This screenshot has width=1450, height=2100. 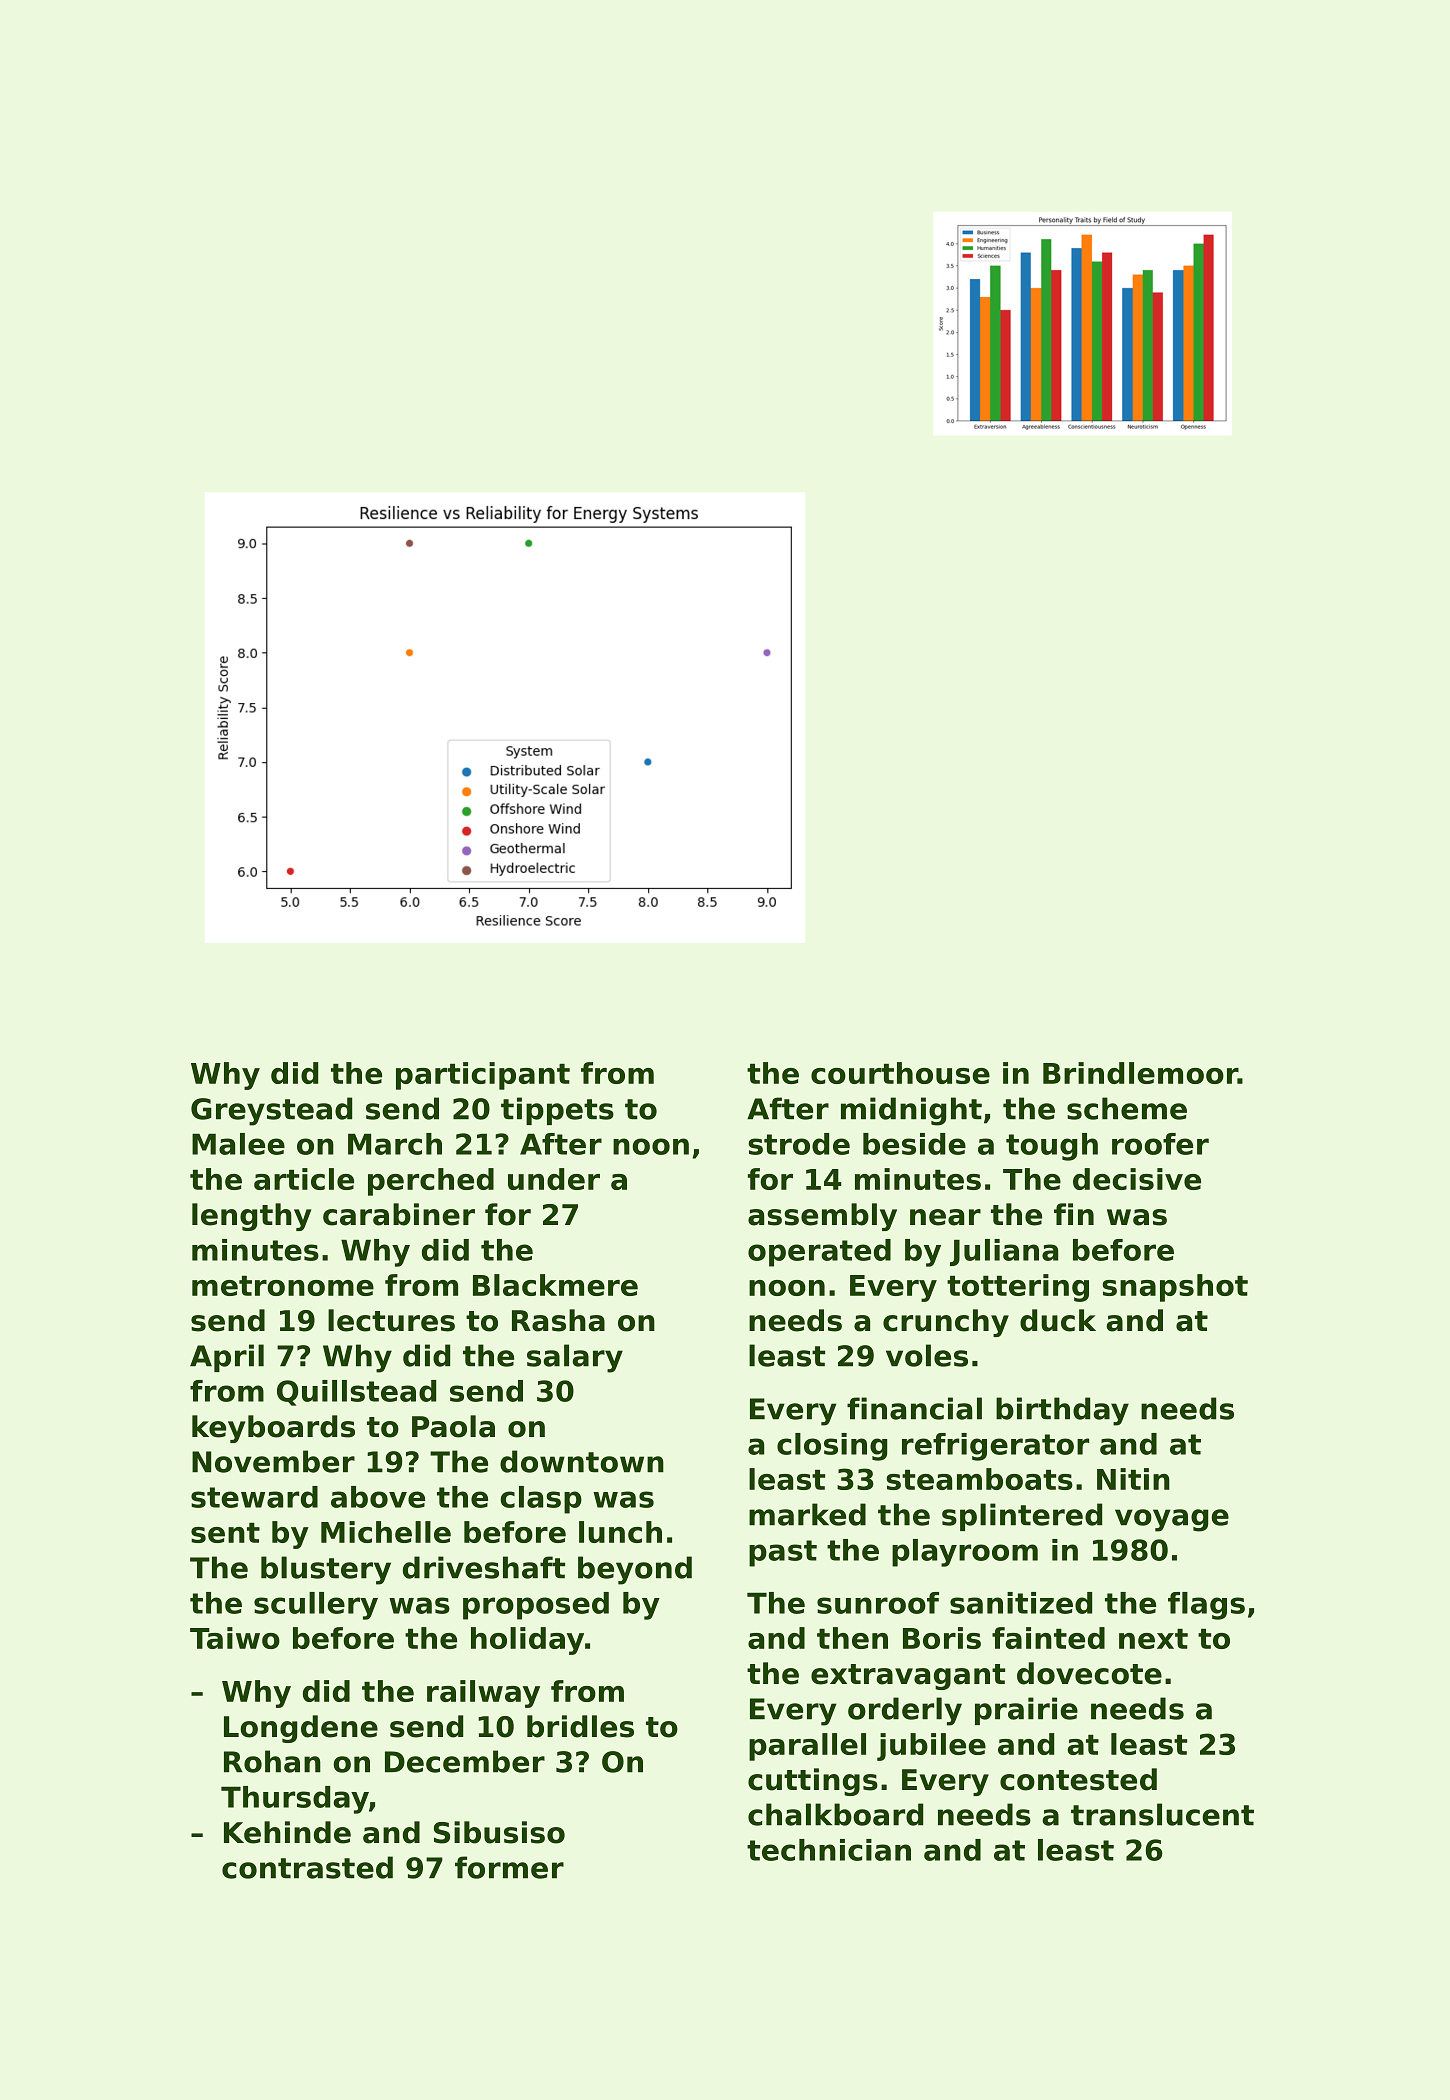 I want to click on courthouse, so click(x=900, y=1073).
